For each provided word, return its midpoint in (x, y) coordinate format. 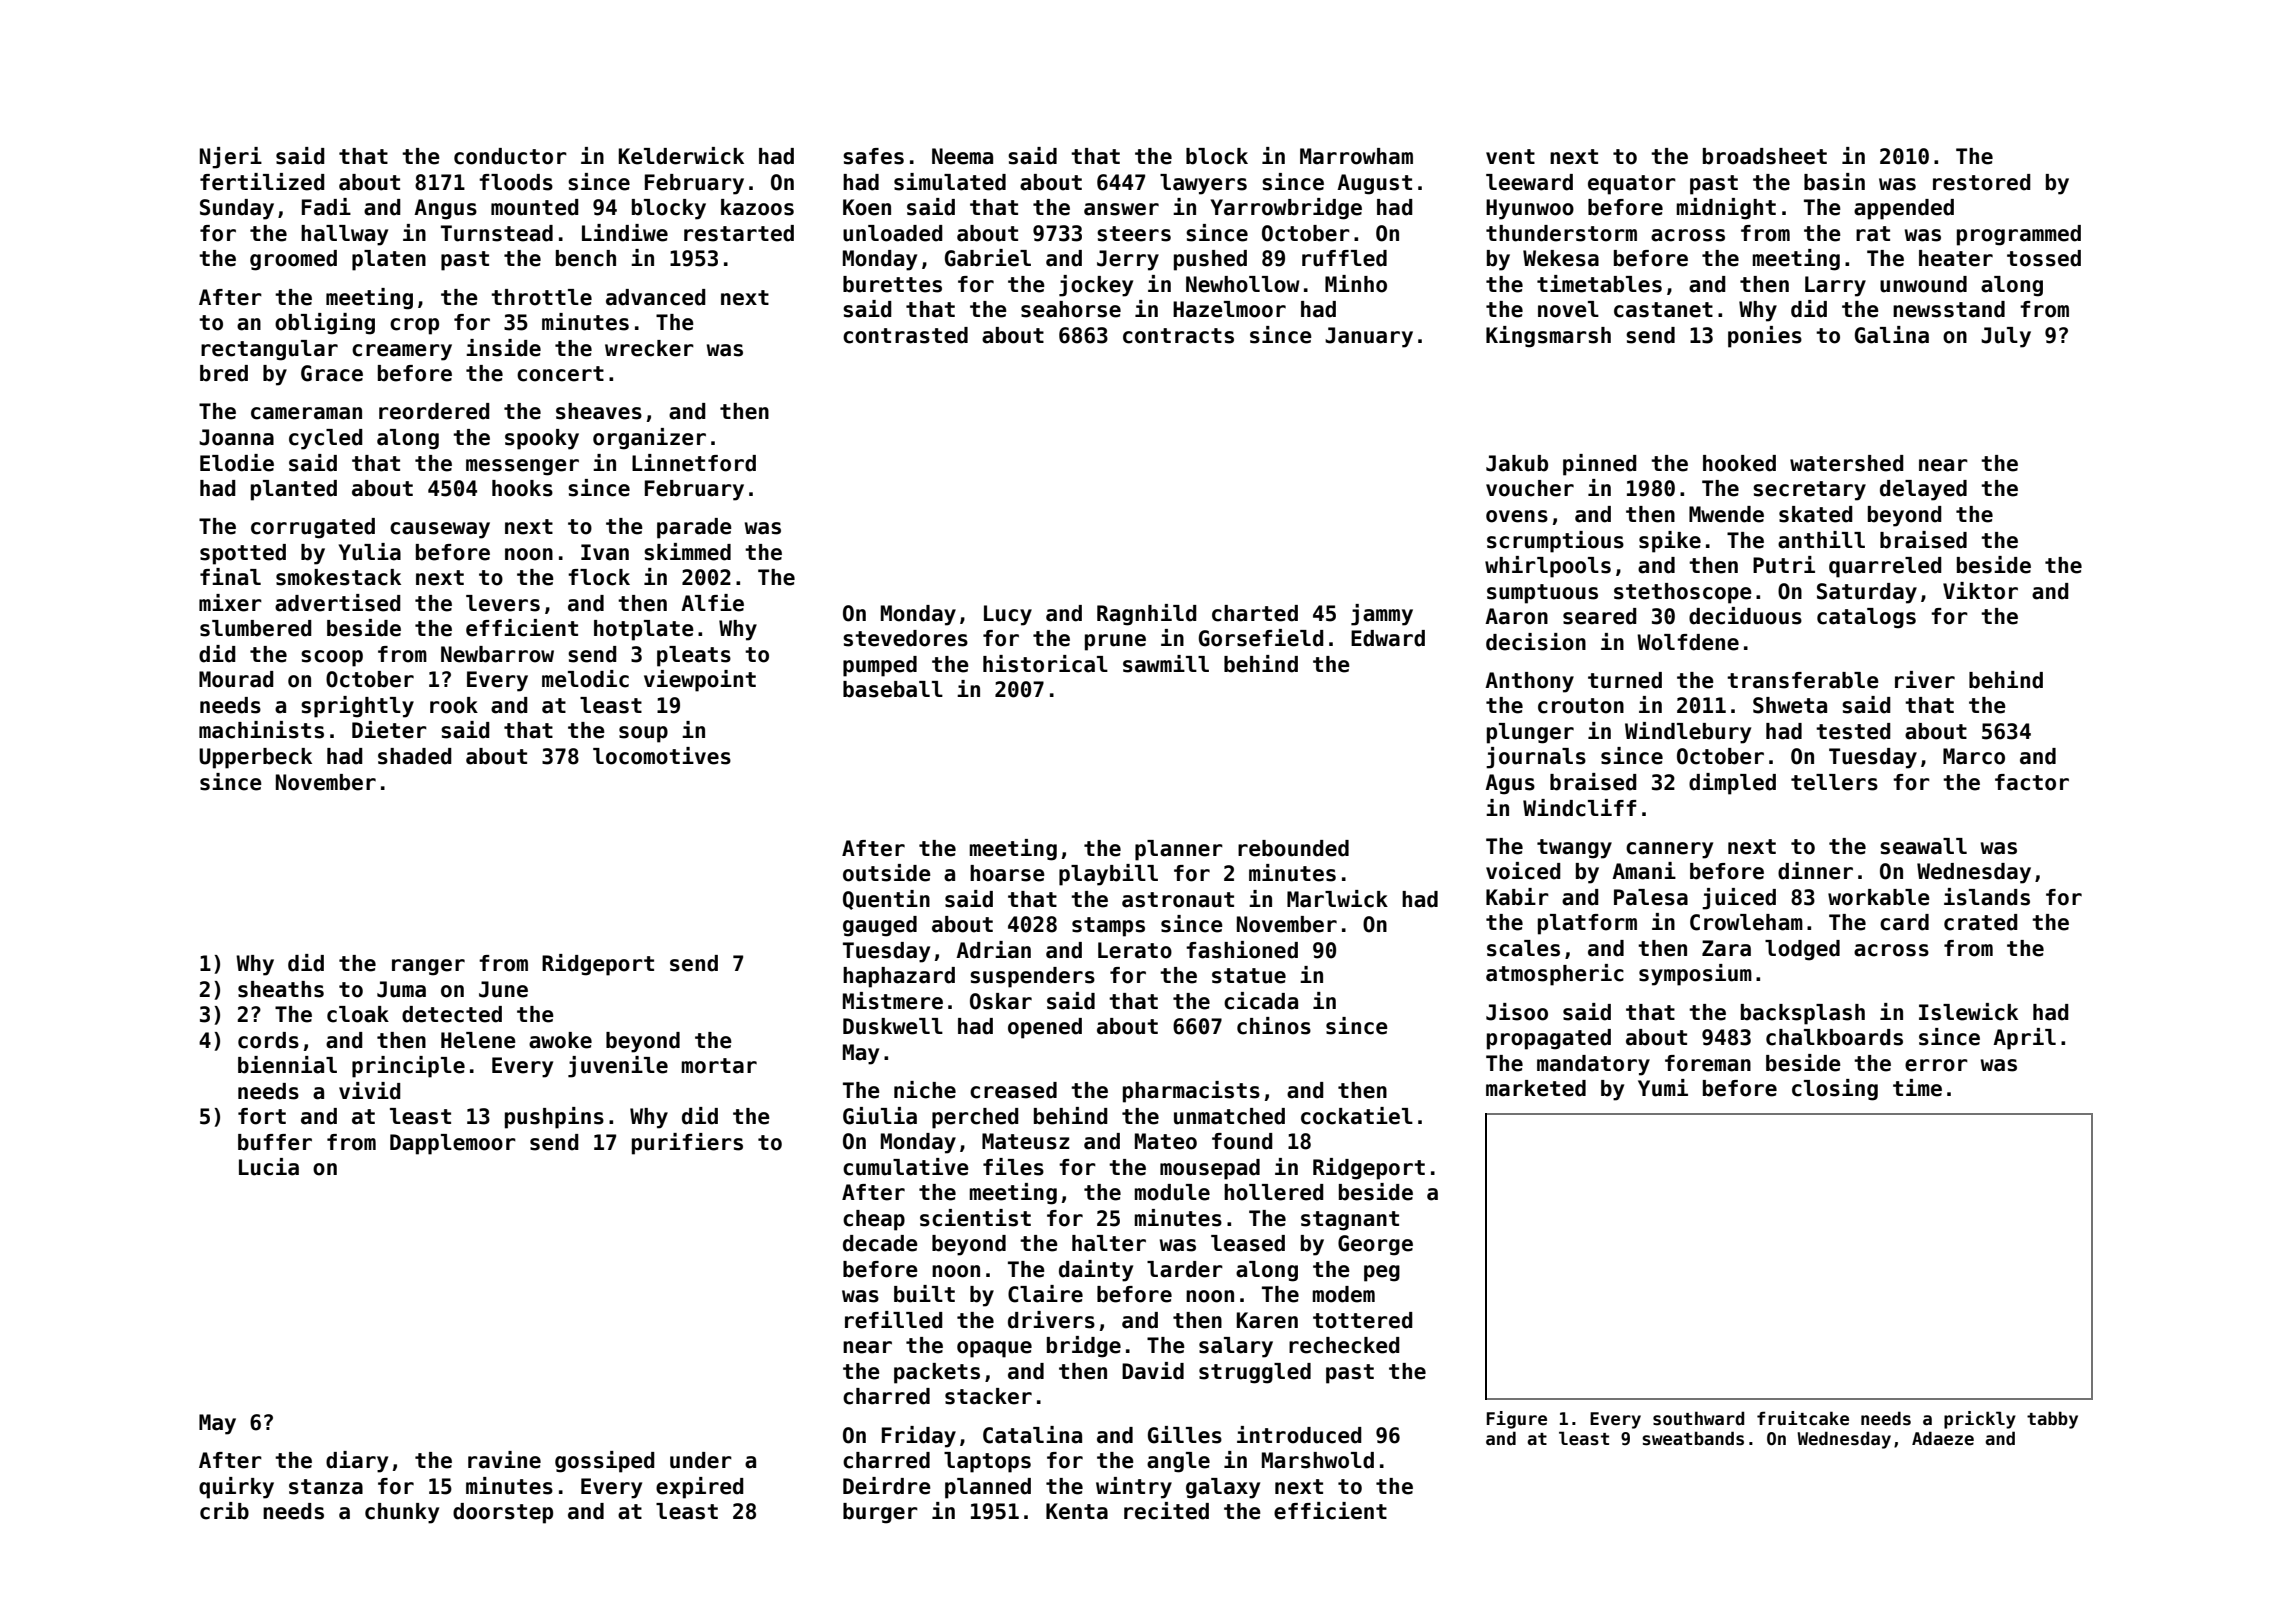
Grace (332, 373)
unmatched (1229, 1116)
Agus (1510, 784)
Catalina (1032, 1435)
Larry (1835, 286)
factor (2032, 782)
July (2006, 337)
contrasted (905, 335)
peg (1382, 1273)
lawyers (1203, 184)
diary (357, 1462)
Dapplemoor (453, 1144)
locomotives (662, 756)
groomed (293, 260)
